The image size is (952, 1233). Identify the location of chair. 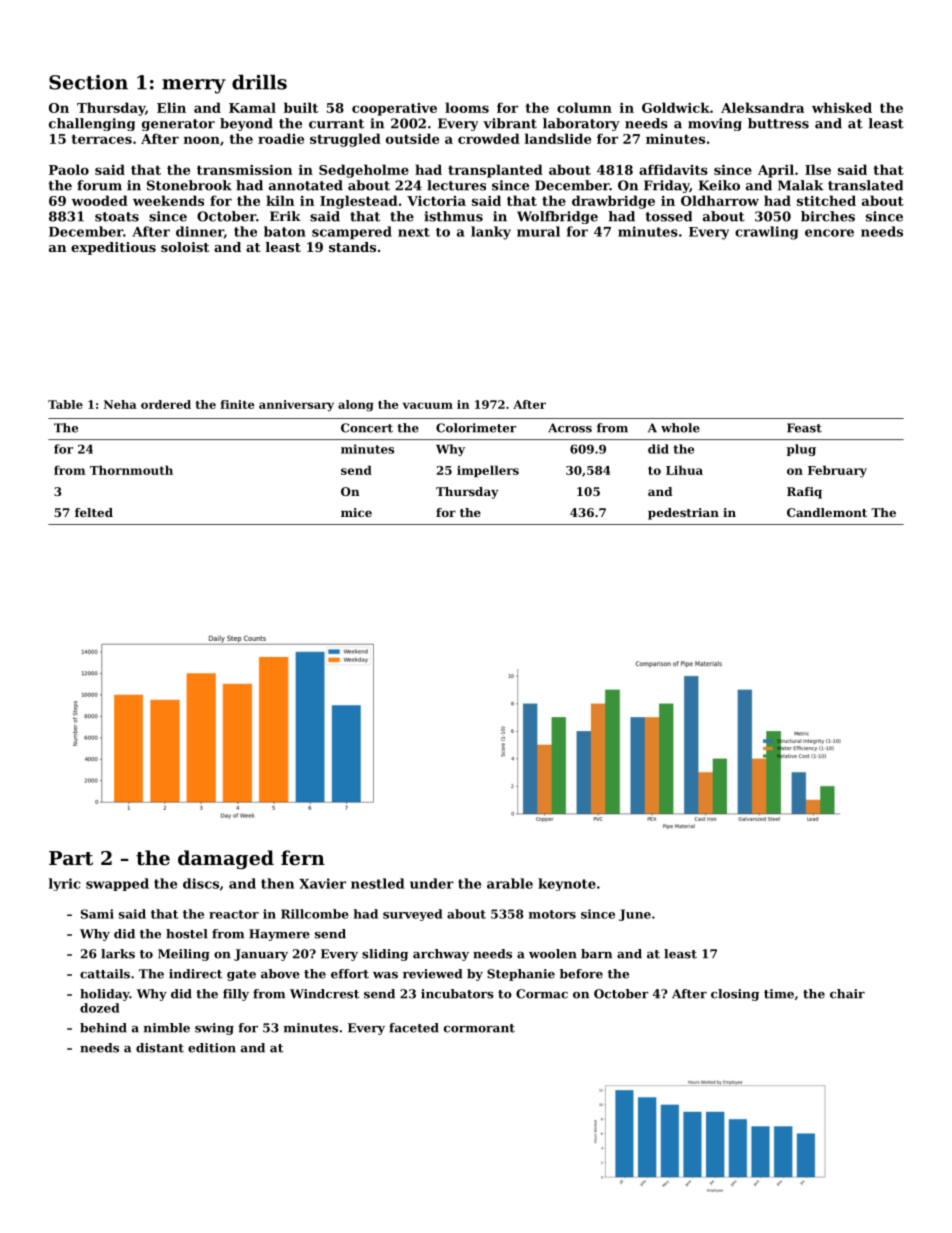
(847, 994).
